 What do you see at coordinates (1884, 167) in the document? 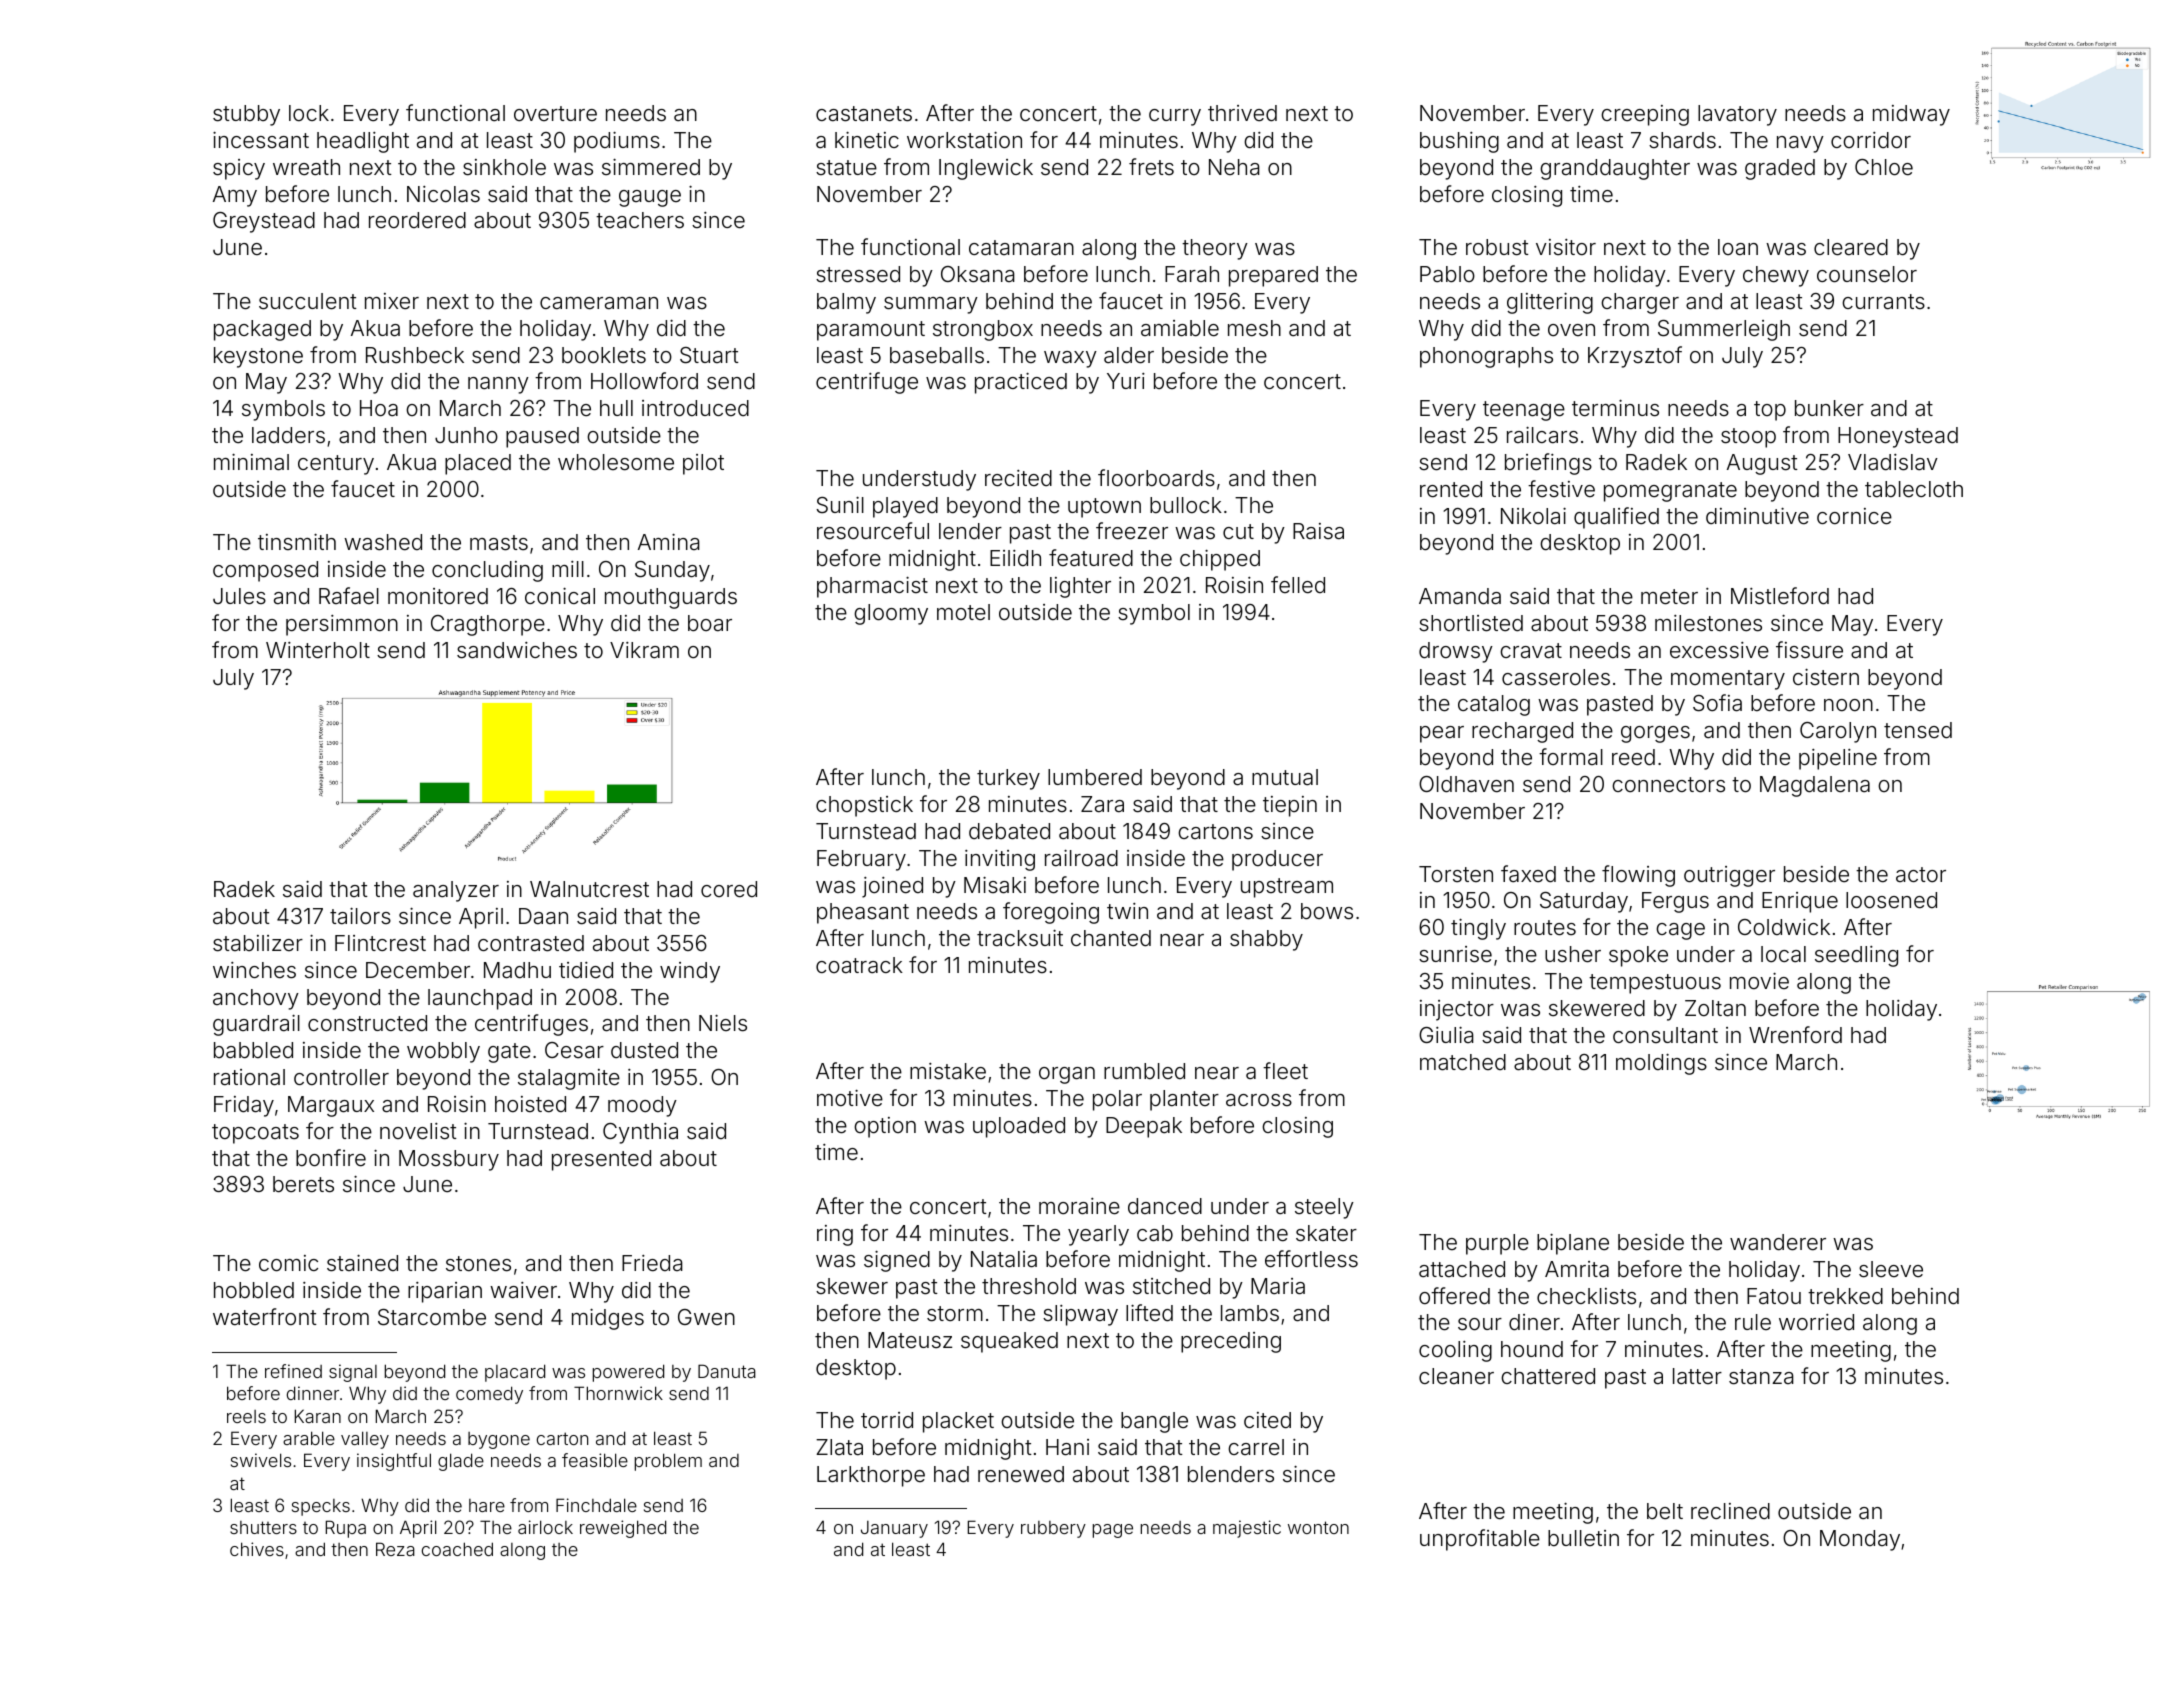
I see `Chloe` at bounding box center [1884, 167].
